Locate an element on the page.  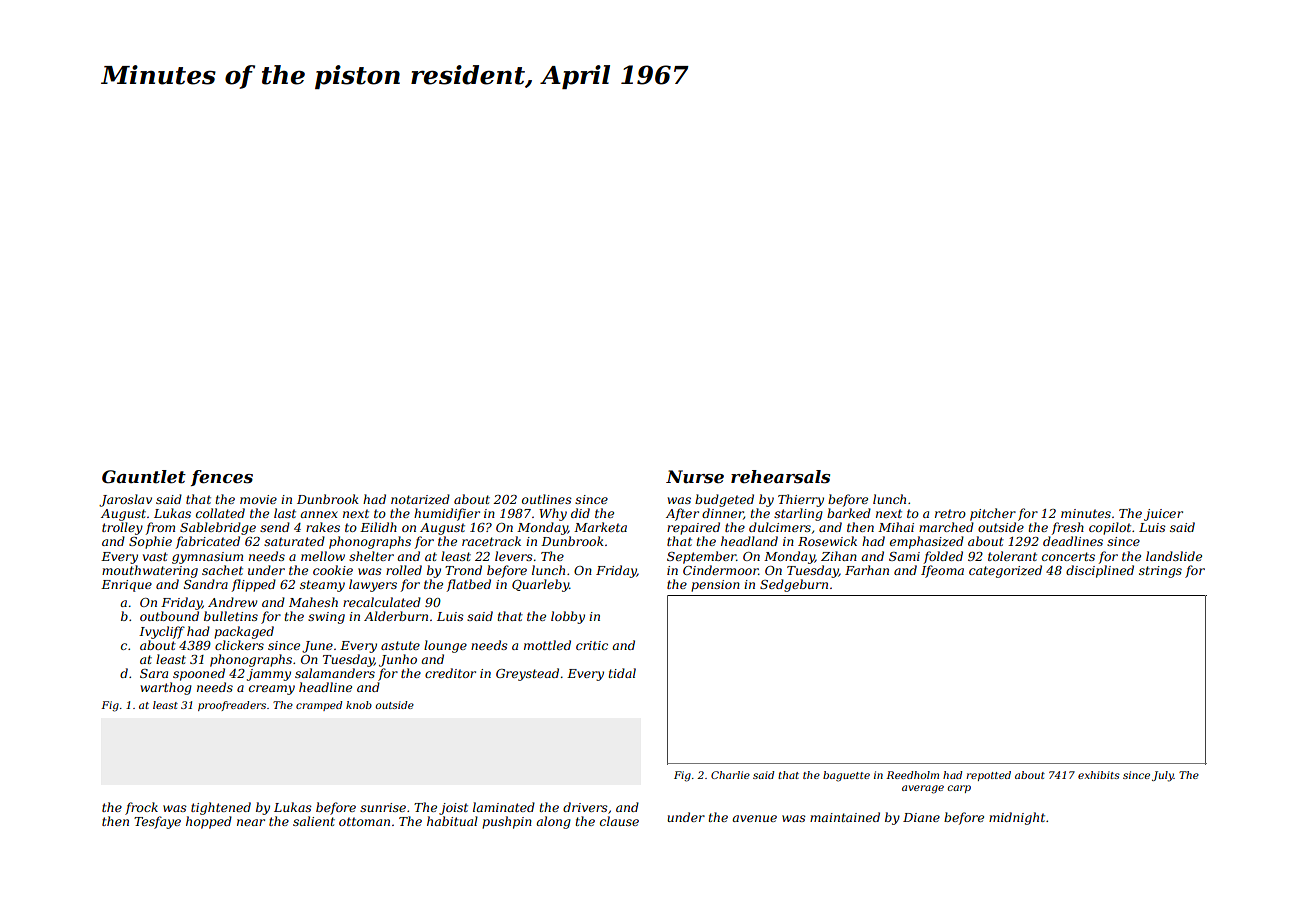
cramped is located at coordinates (319, 706).
